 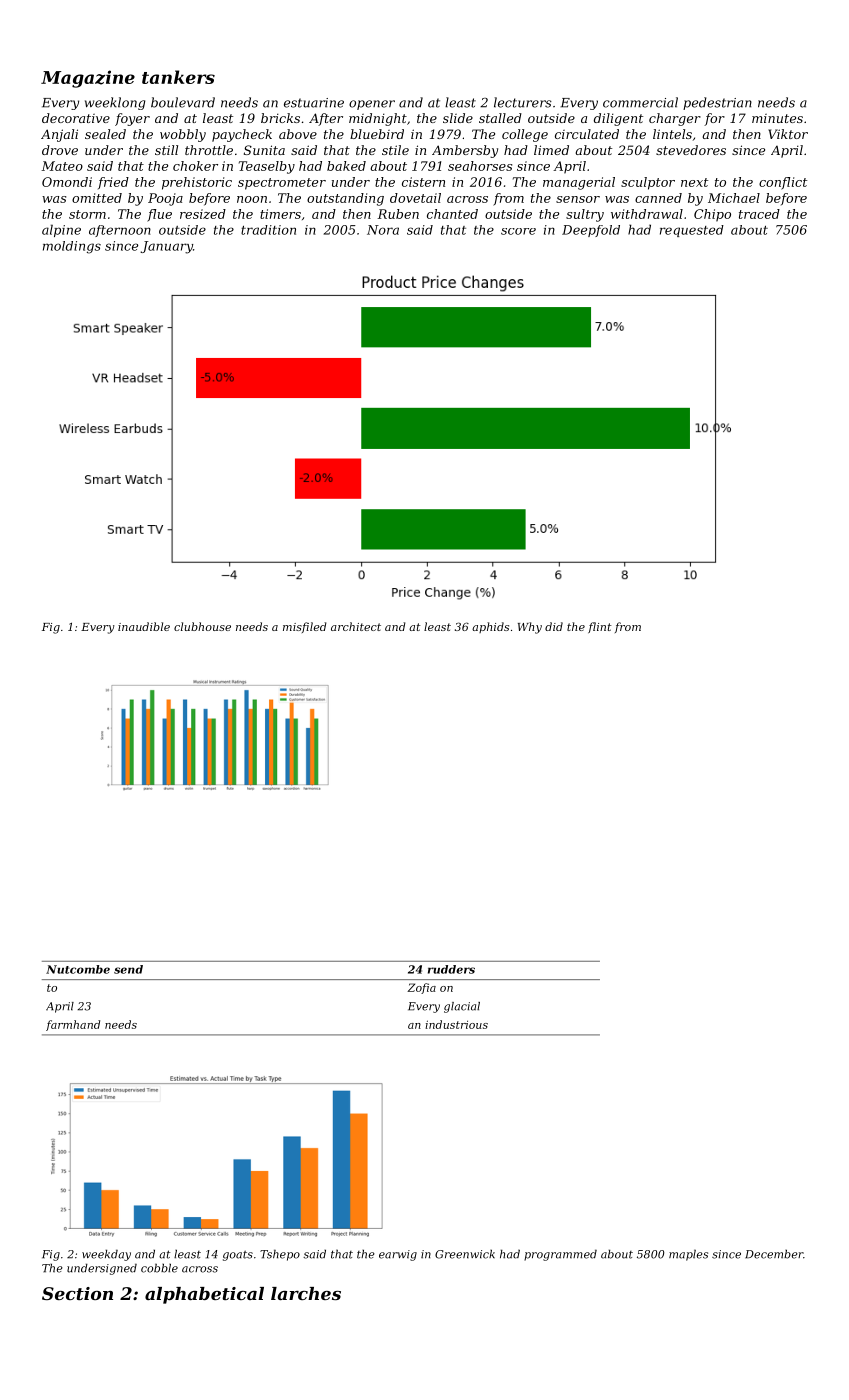 I want to click on Nutcombe, so click(x=78, y=969).
